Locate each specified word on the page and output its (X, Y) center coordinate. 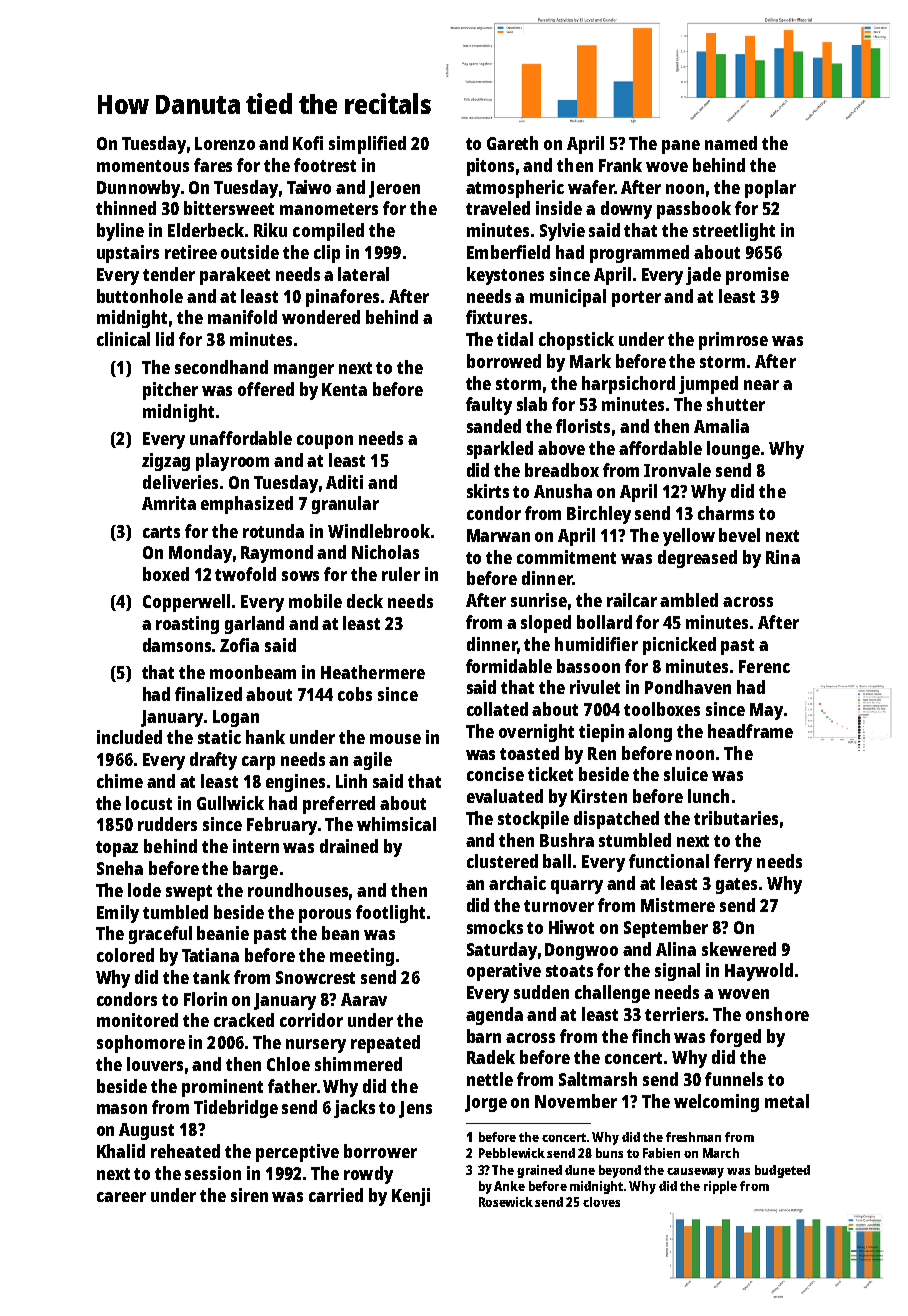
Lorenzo (225, 143)
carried (336, 1195)
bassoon (588, 666)
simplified (367, 145)
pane (681, 147)
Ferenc (764, 666)
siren (249, 1195)
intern (256, 846)
